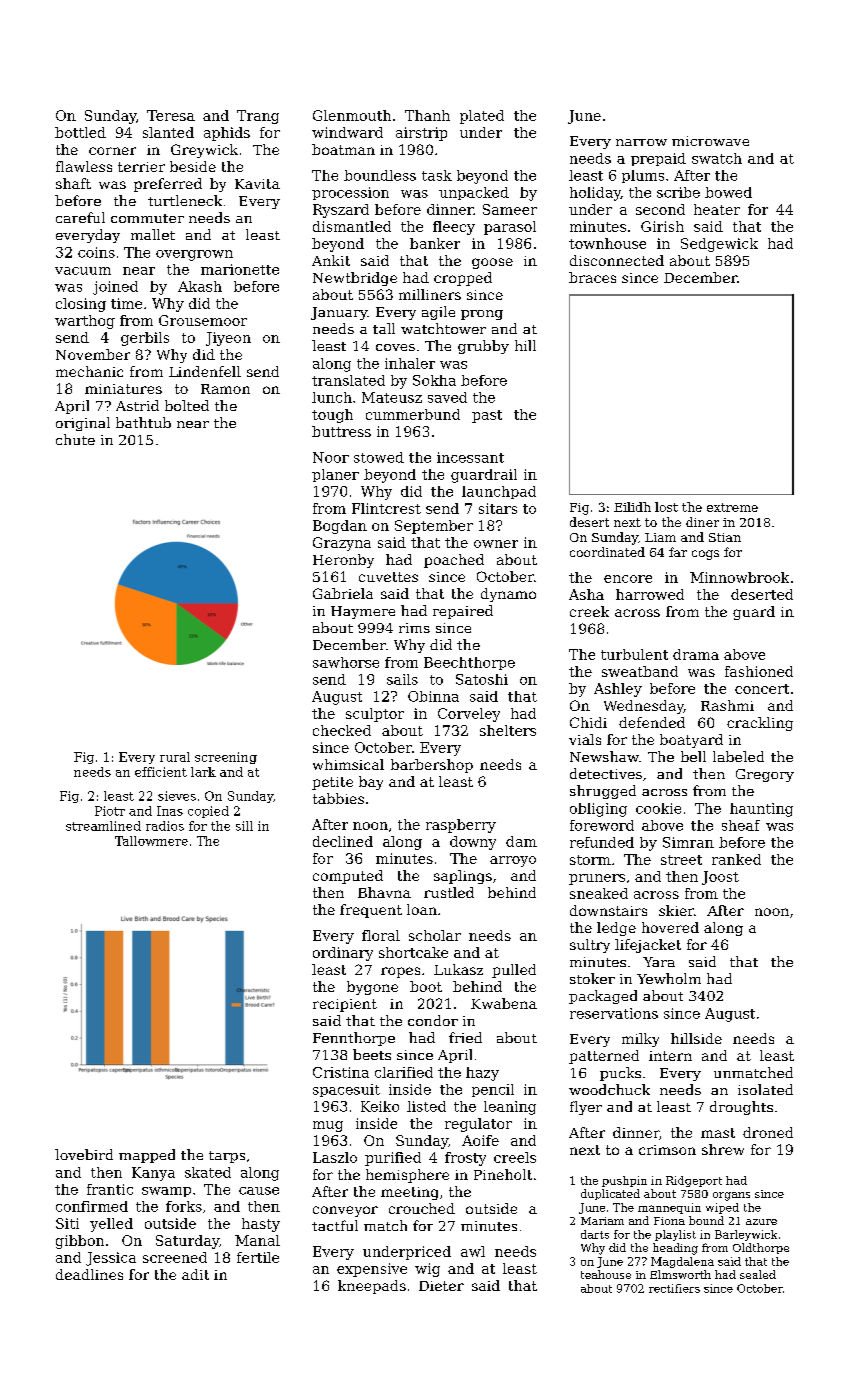  What do you see at coordinates (83, 271) in the page?
I see `vacuum` at bounding box center [83, 271].
